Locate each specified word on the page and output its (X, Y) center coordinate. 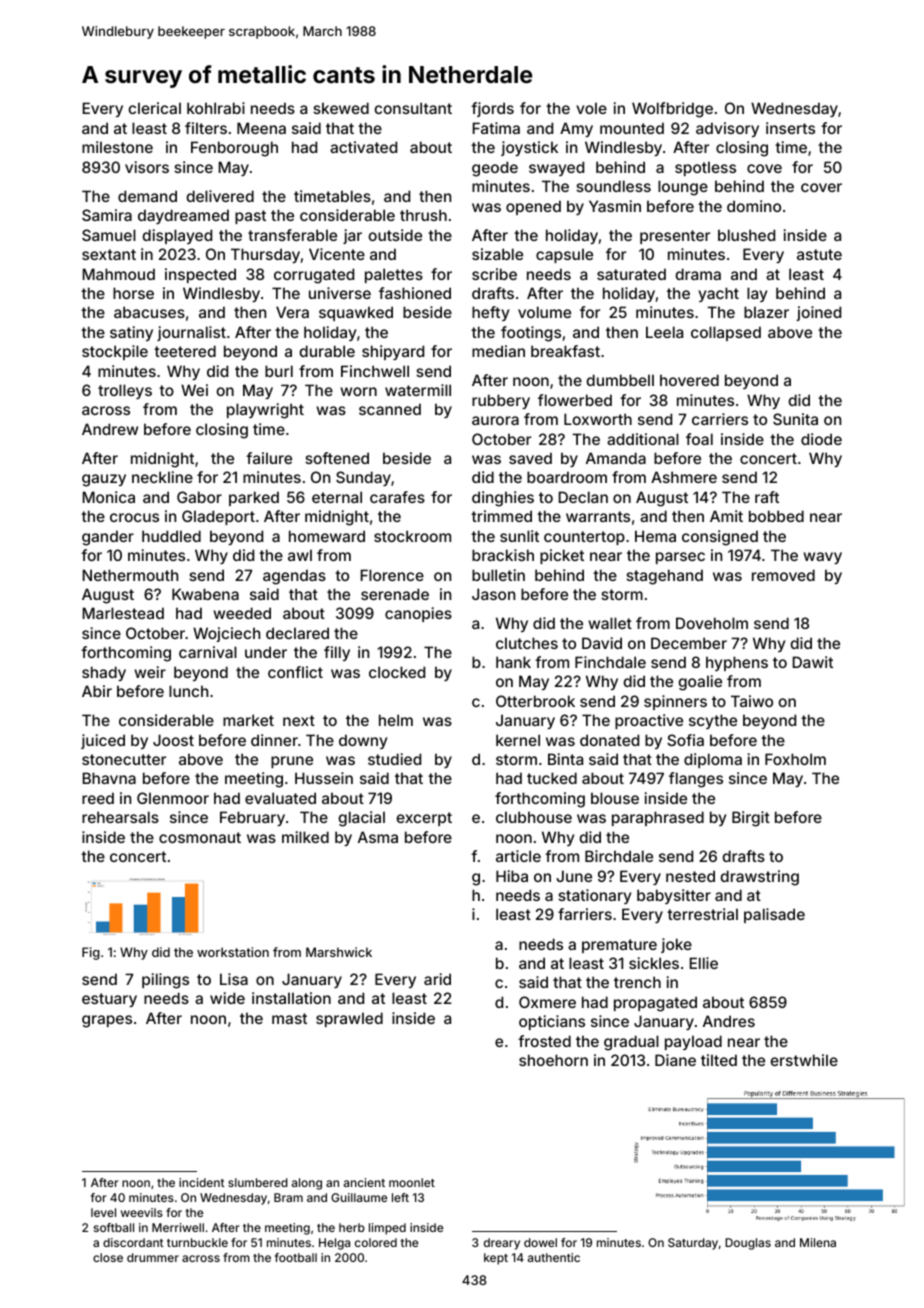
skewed (341, 108)
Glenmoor (173, 798)
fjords (492, 109)
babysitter (674, 896)
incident (201, 1182)
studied (394, 759)
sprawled (349, 1019)
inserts (790, 128)
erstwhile (804, 1060)
